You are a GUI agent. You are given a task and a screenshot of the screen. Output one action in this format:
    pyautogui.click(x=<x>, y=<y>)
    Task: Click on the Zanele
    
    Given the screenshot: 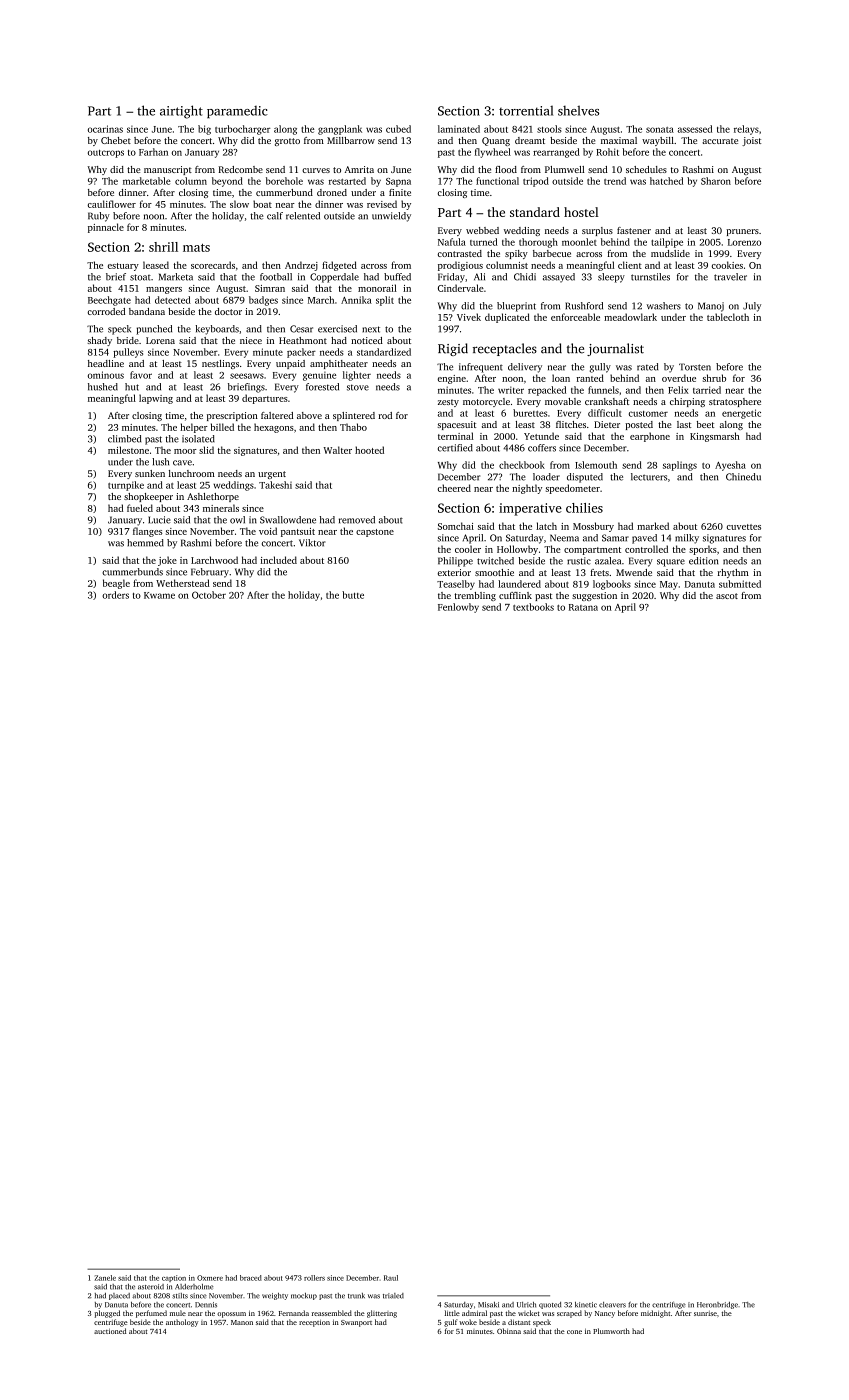 What is the action you would take?
    pyautogui.click(x=105, y=1278)
